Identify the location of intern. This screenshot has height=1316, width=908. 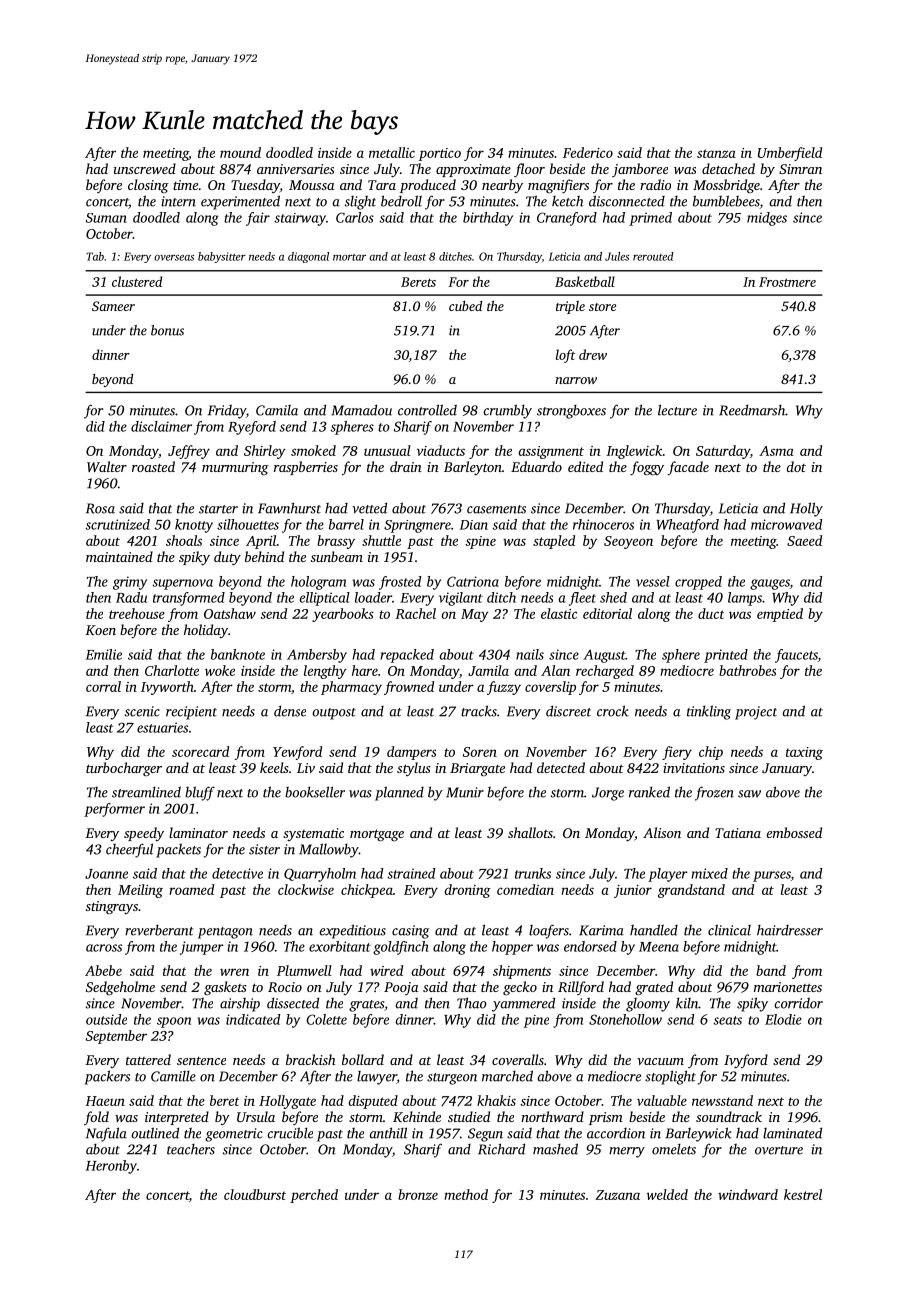
(178, 201).
